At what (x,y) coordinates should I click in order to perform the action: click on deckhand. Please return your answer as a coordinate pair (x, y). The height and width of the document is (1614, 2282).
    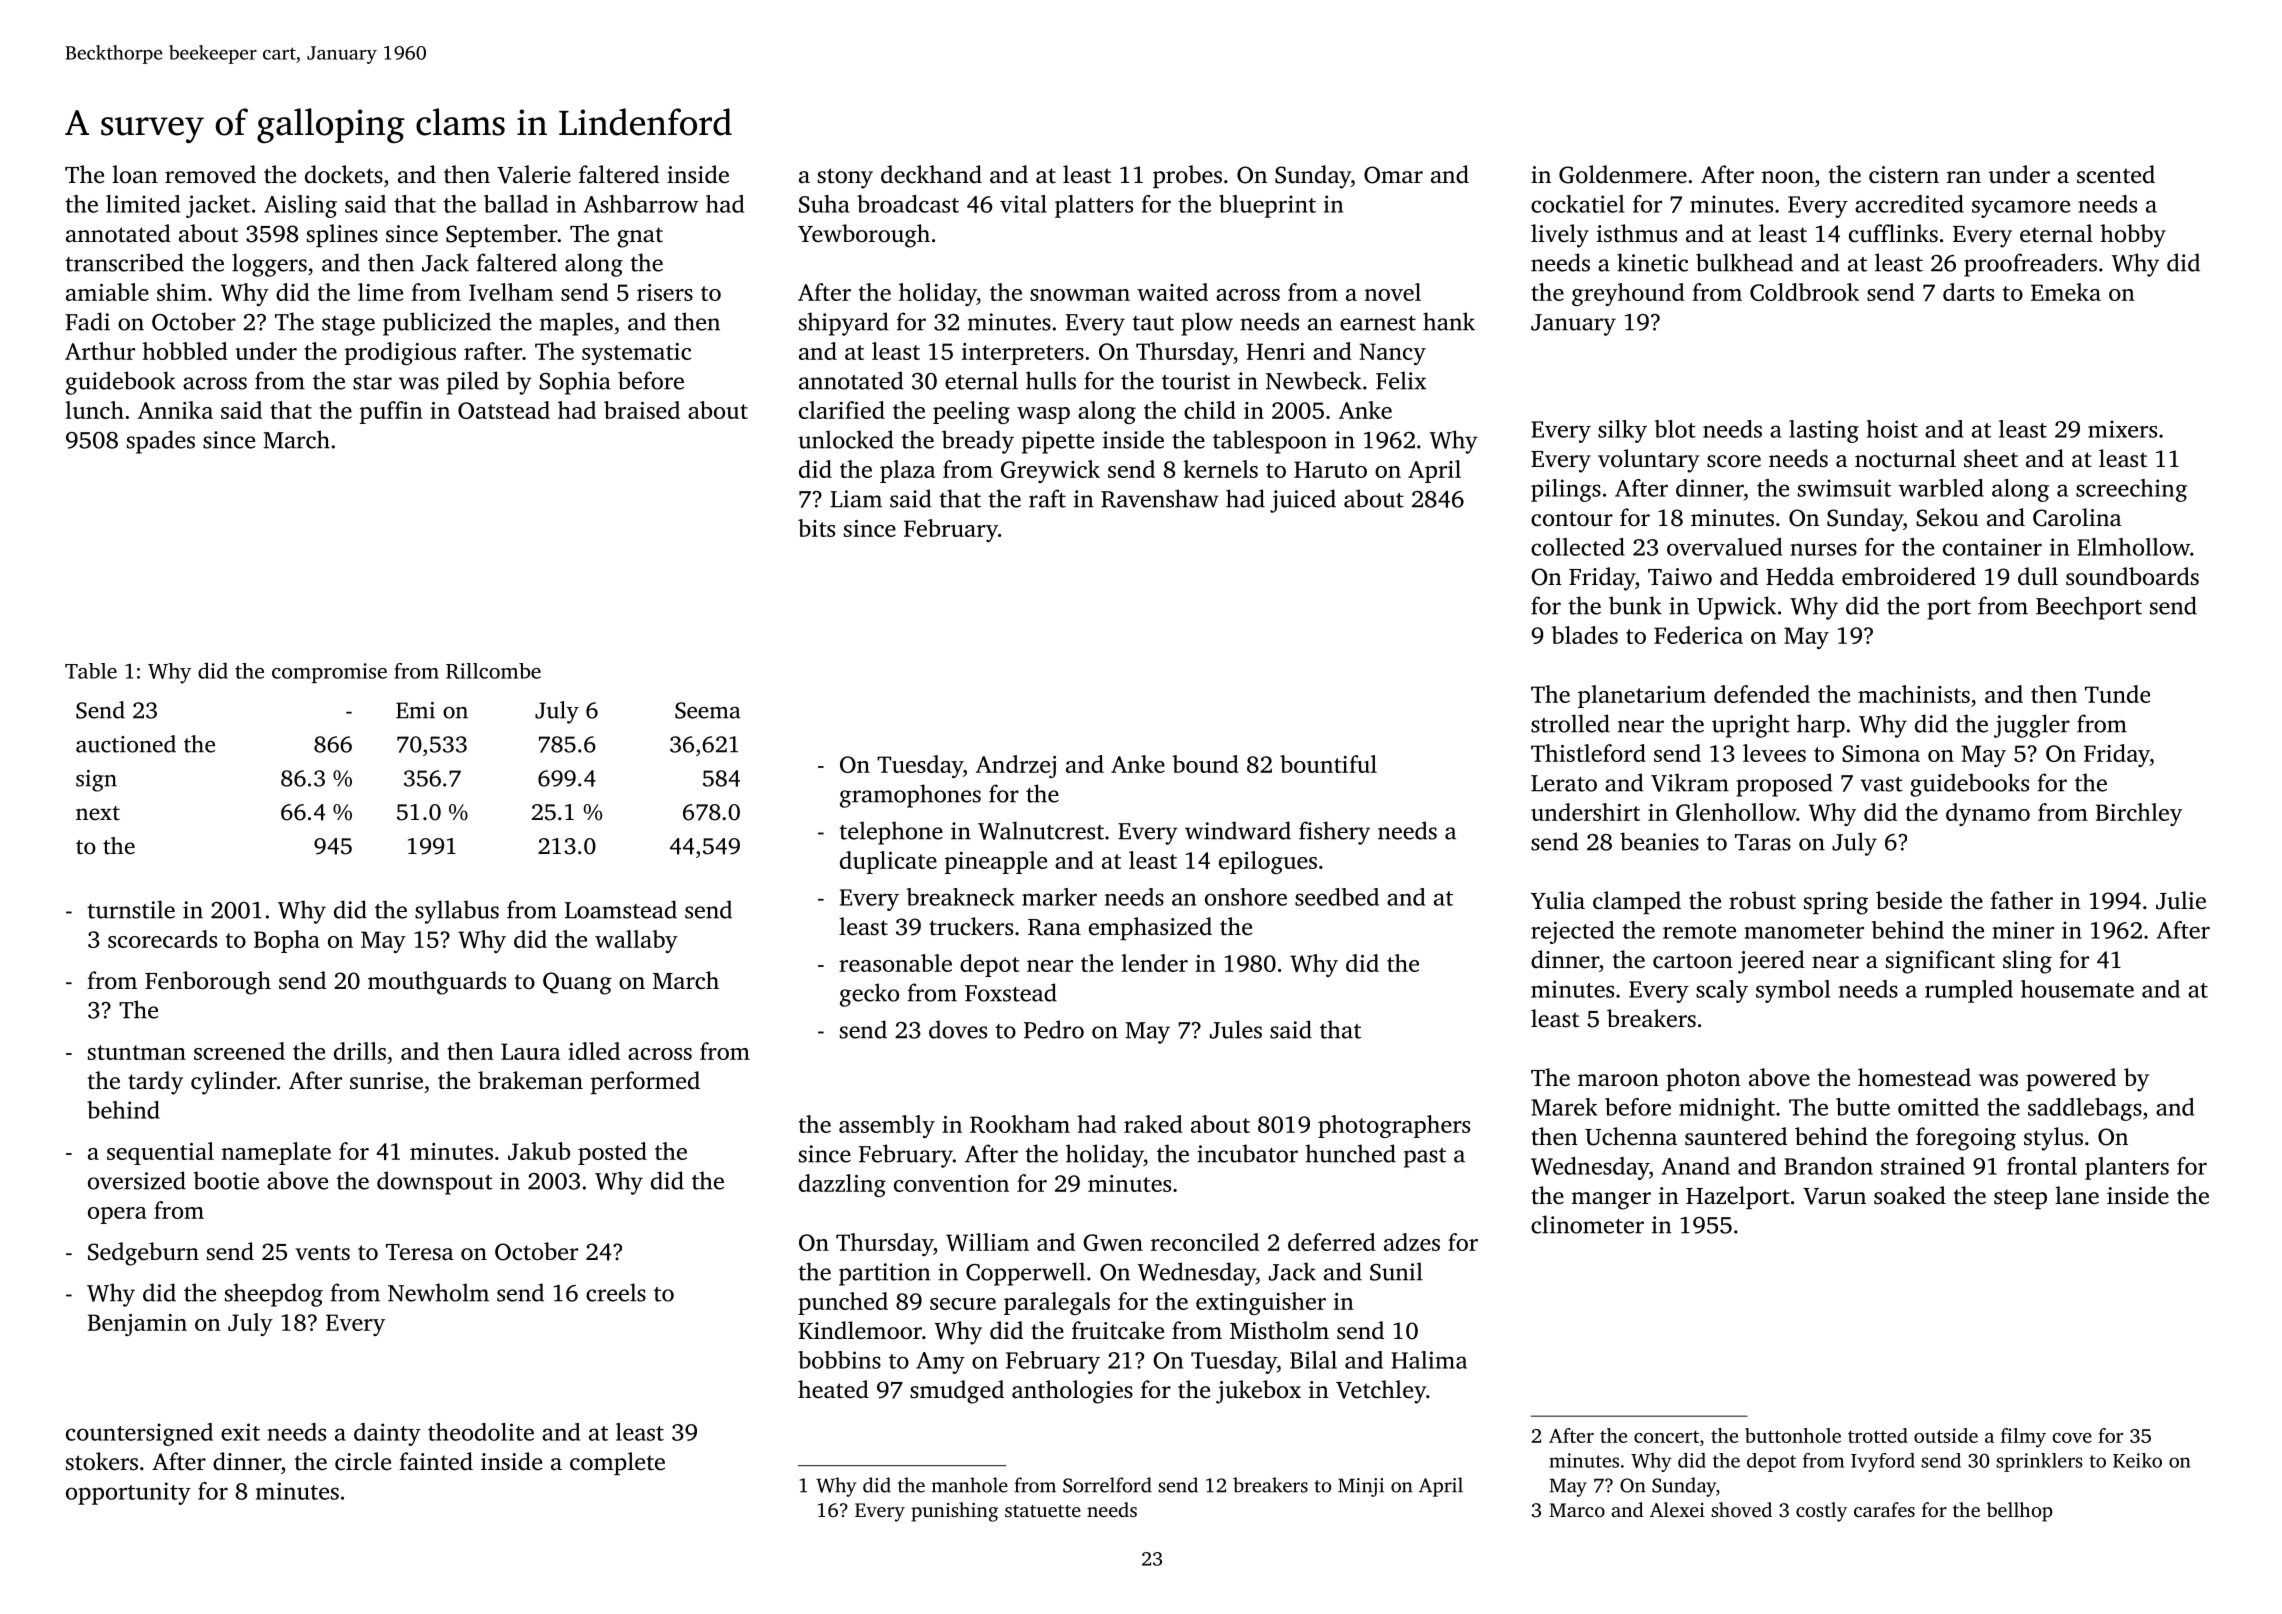
    Looking at the image, I should click on (931, 174).
